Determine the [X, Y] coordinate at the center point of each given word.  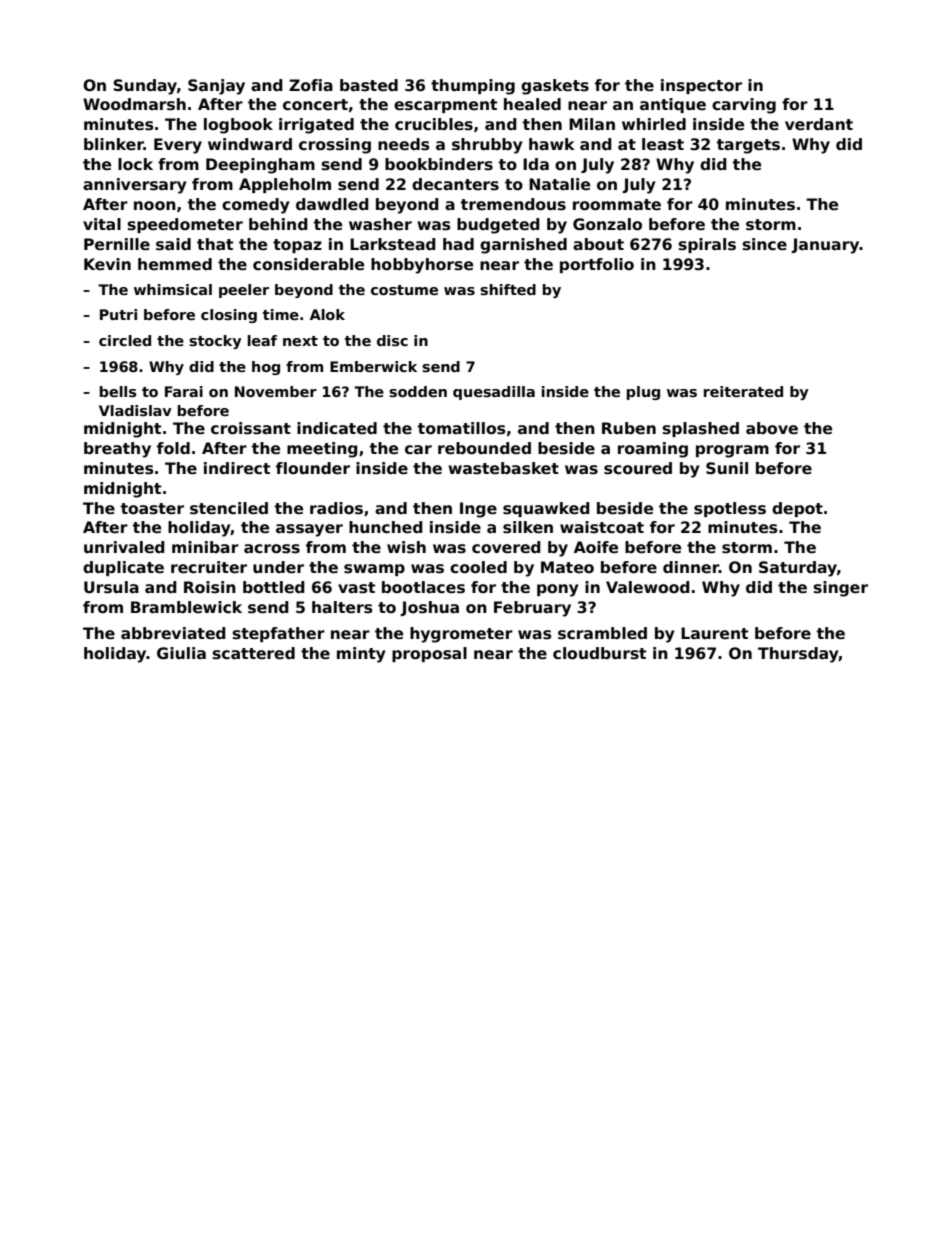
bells [118, 391]
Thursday [798, 655]
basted [369, 85]
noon [155, 205]
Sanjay [216, 87]
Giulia [181, 653]
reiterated [743, 391]
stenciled [229, 508]
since [765, 244]
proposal [429, 654]
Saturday [798, 569]
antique [673, 105]
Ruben [629, 428]
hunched [386, 527]
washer [380, 224]
